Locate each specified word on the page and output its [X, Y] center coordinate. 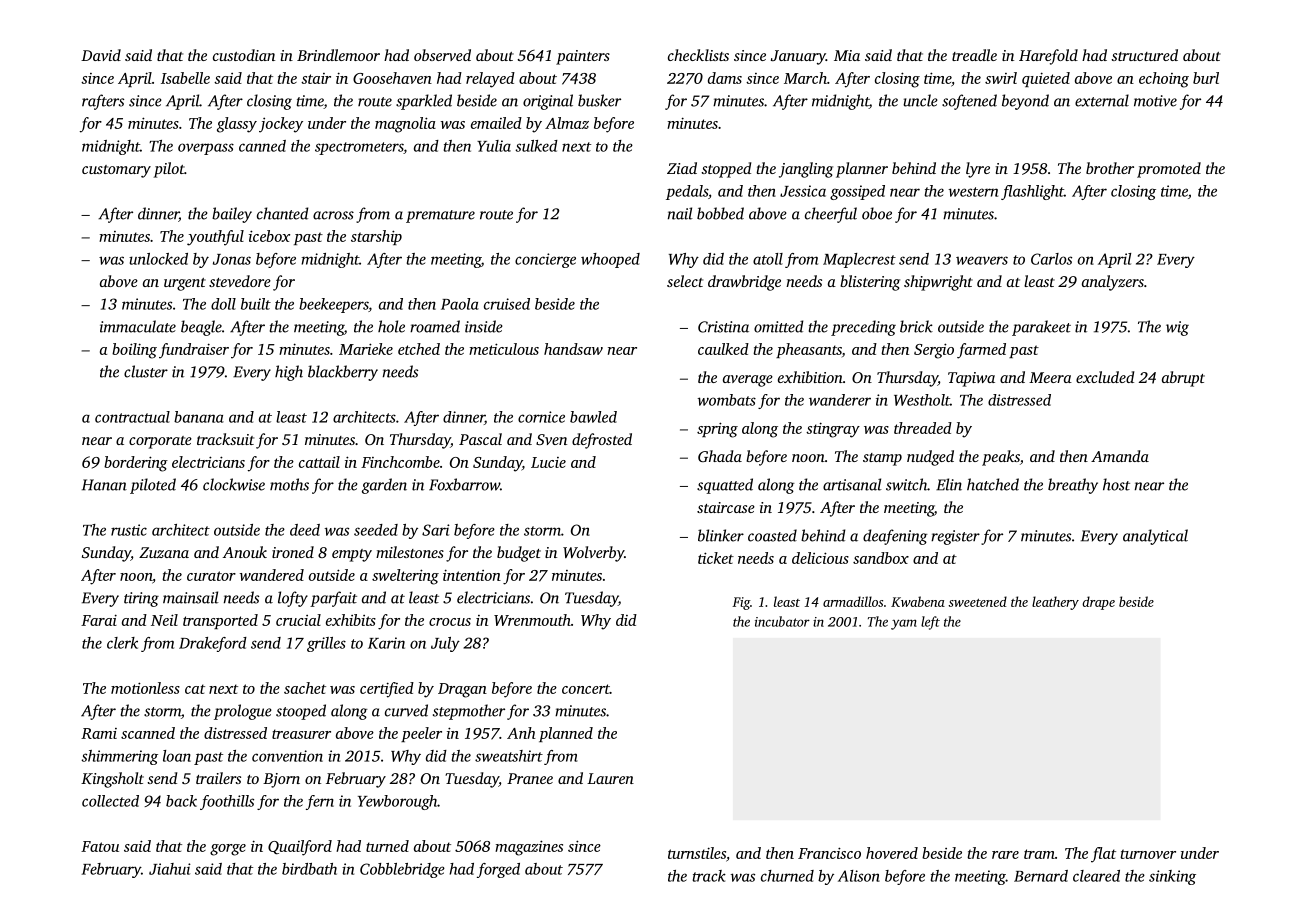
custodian [244, 55]
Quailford [300, 848]
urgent [185, 284]
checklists [698, 55]
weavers [982, 260]
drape [1098, 603]
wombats [727, 400]
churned [787, 876]
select [685, 281]
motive [1155, 101]
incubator [782, 621]
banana [199, 417]
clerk [122, 643]
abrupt [1183, 379]
